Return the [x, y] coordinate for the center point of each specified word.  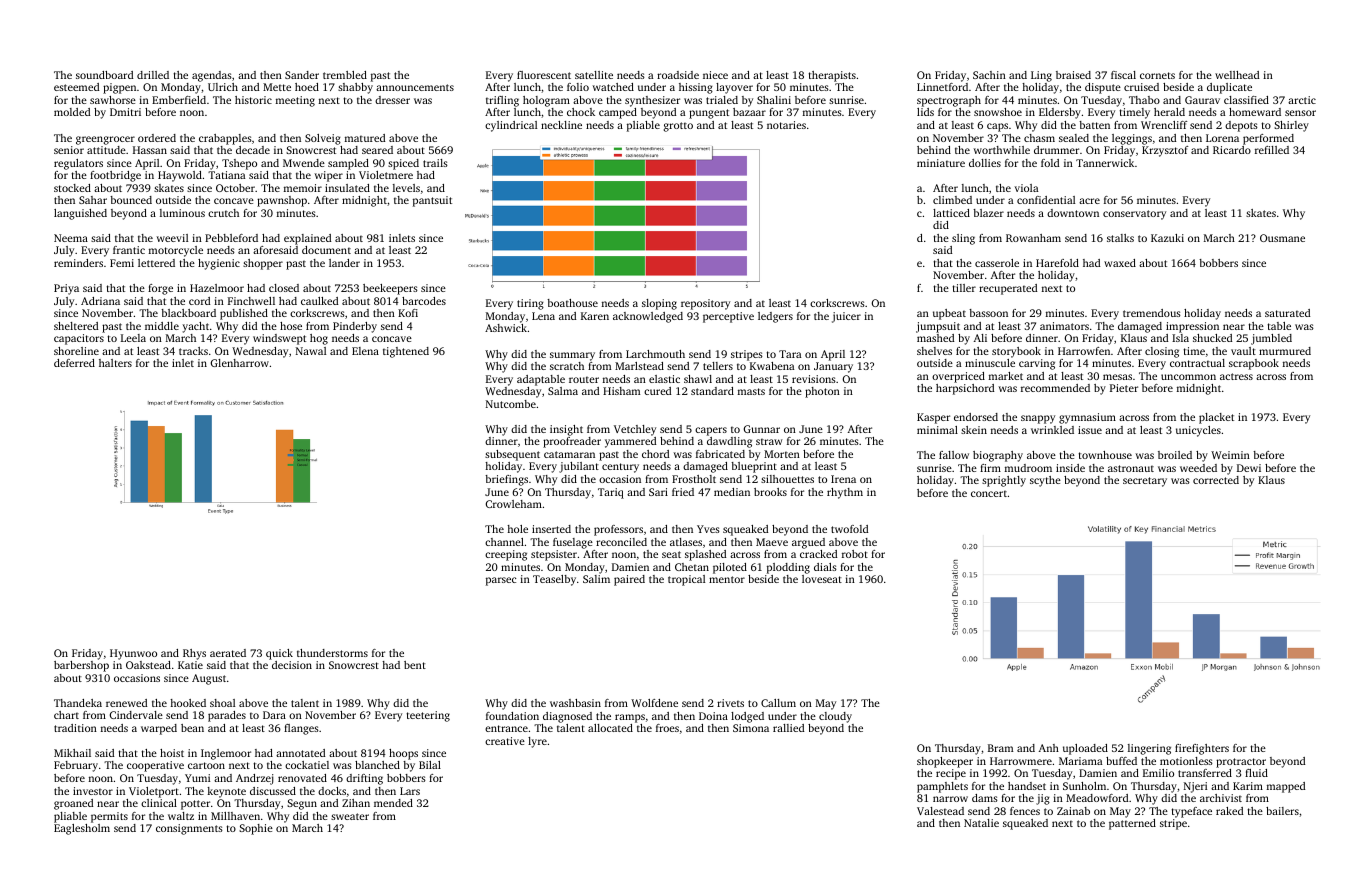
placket [1216, 418]
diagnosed [567, 717]
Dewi [1249, 468]
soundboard [105, 75]
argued [808, 543]
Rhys [194, 654]
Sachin [989, 75]
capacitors [79, 339]
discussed [273, 791]
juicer [846, 317]
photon [822, 392]
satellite [594, 75]
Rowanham [1033, 238]
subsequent [512, 455]
